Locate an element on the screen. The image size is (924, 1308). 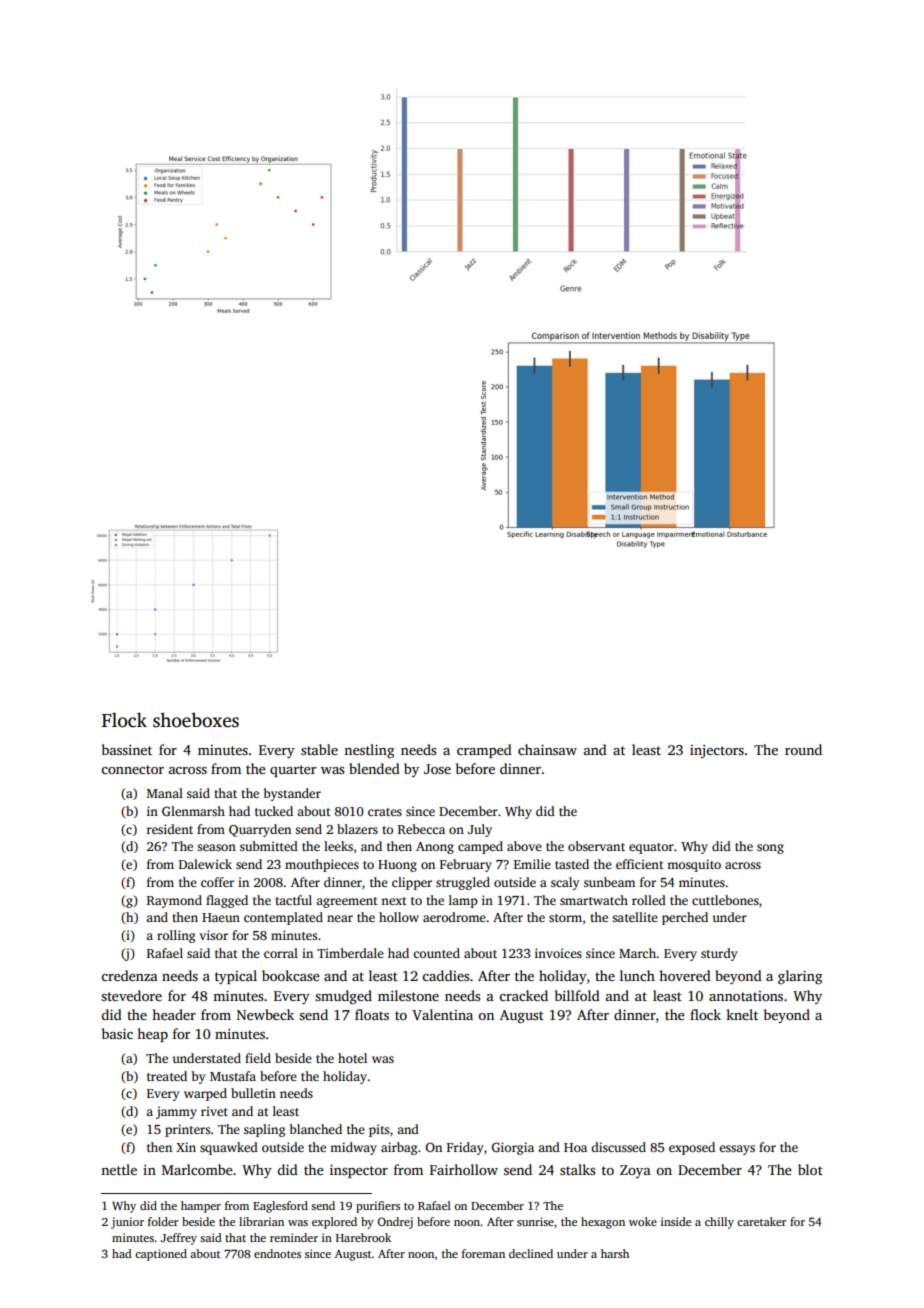
harsh is located at coordinates (615, 1253).
